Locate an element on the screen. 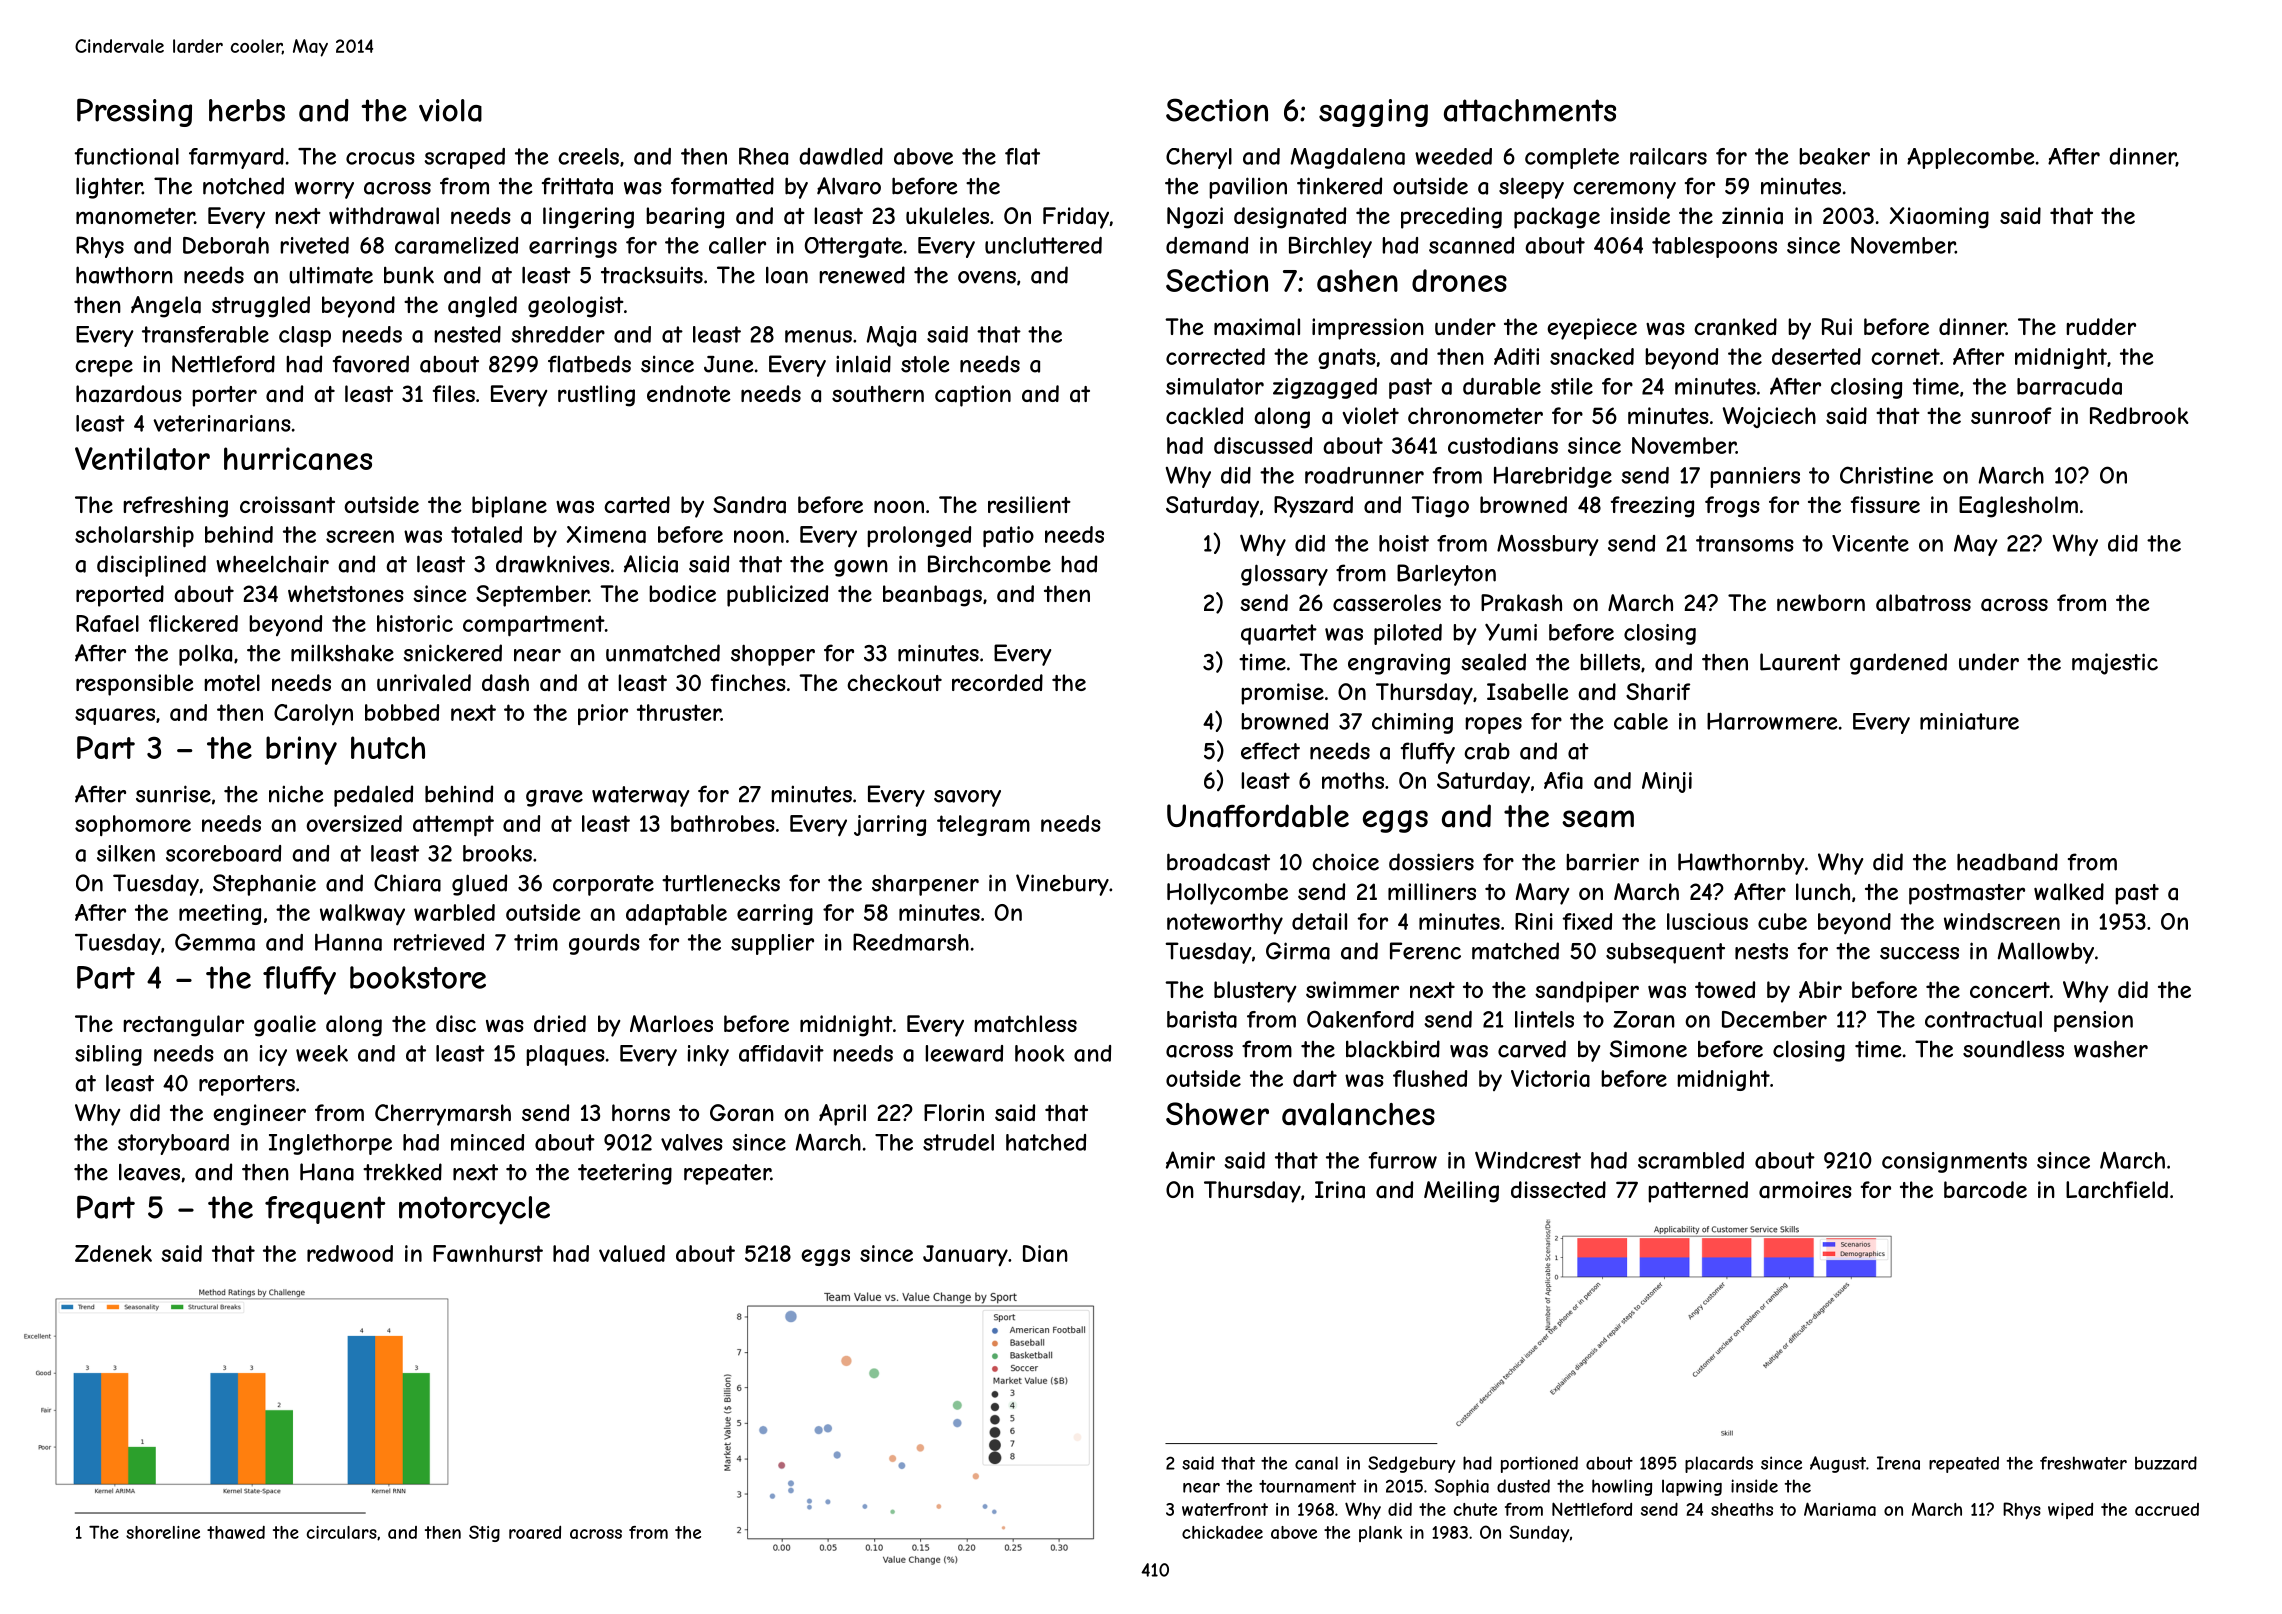  tablespoons is located at coordinates (1714, 247).
